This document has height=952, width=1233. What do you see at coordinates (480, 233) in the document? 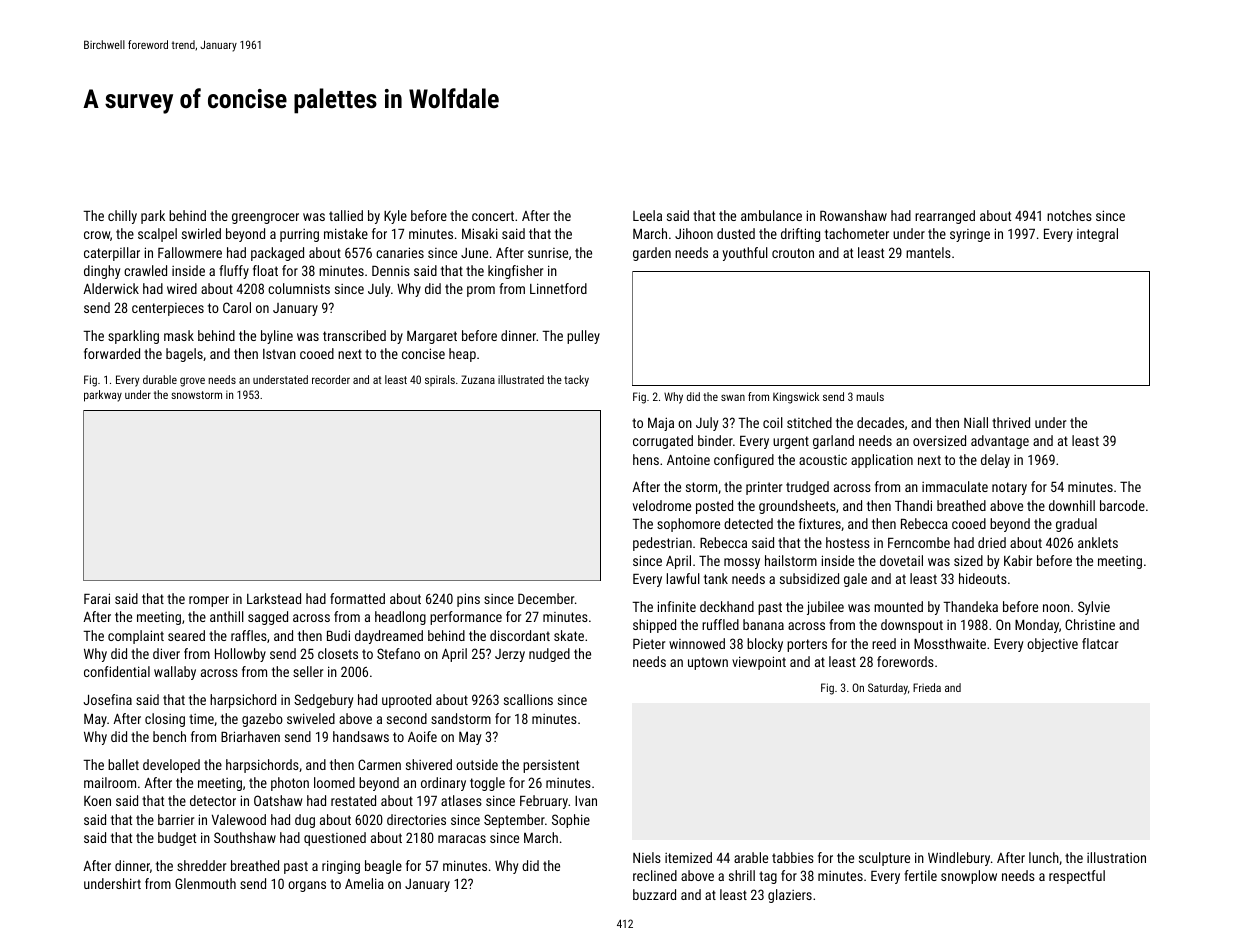
I see `Misaki` at bounding box center [480, 233].
